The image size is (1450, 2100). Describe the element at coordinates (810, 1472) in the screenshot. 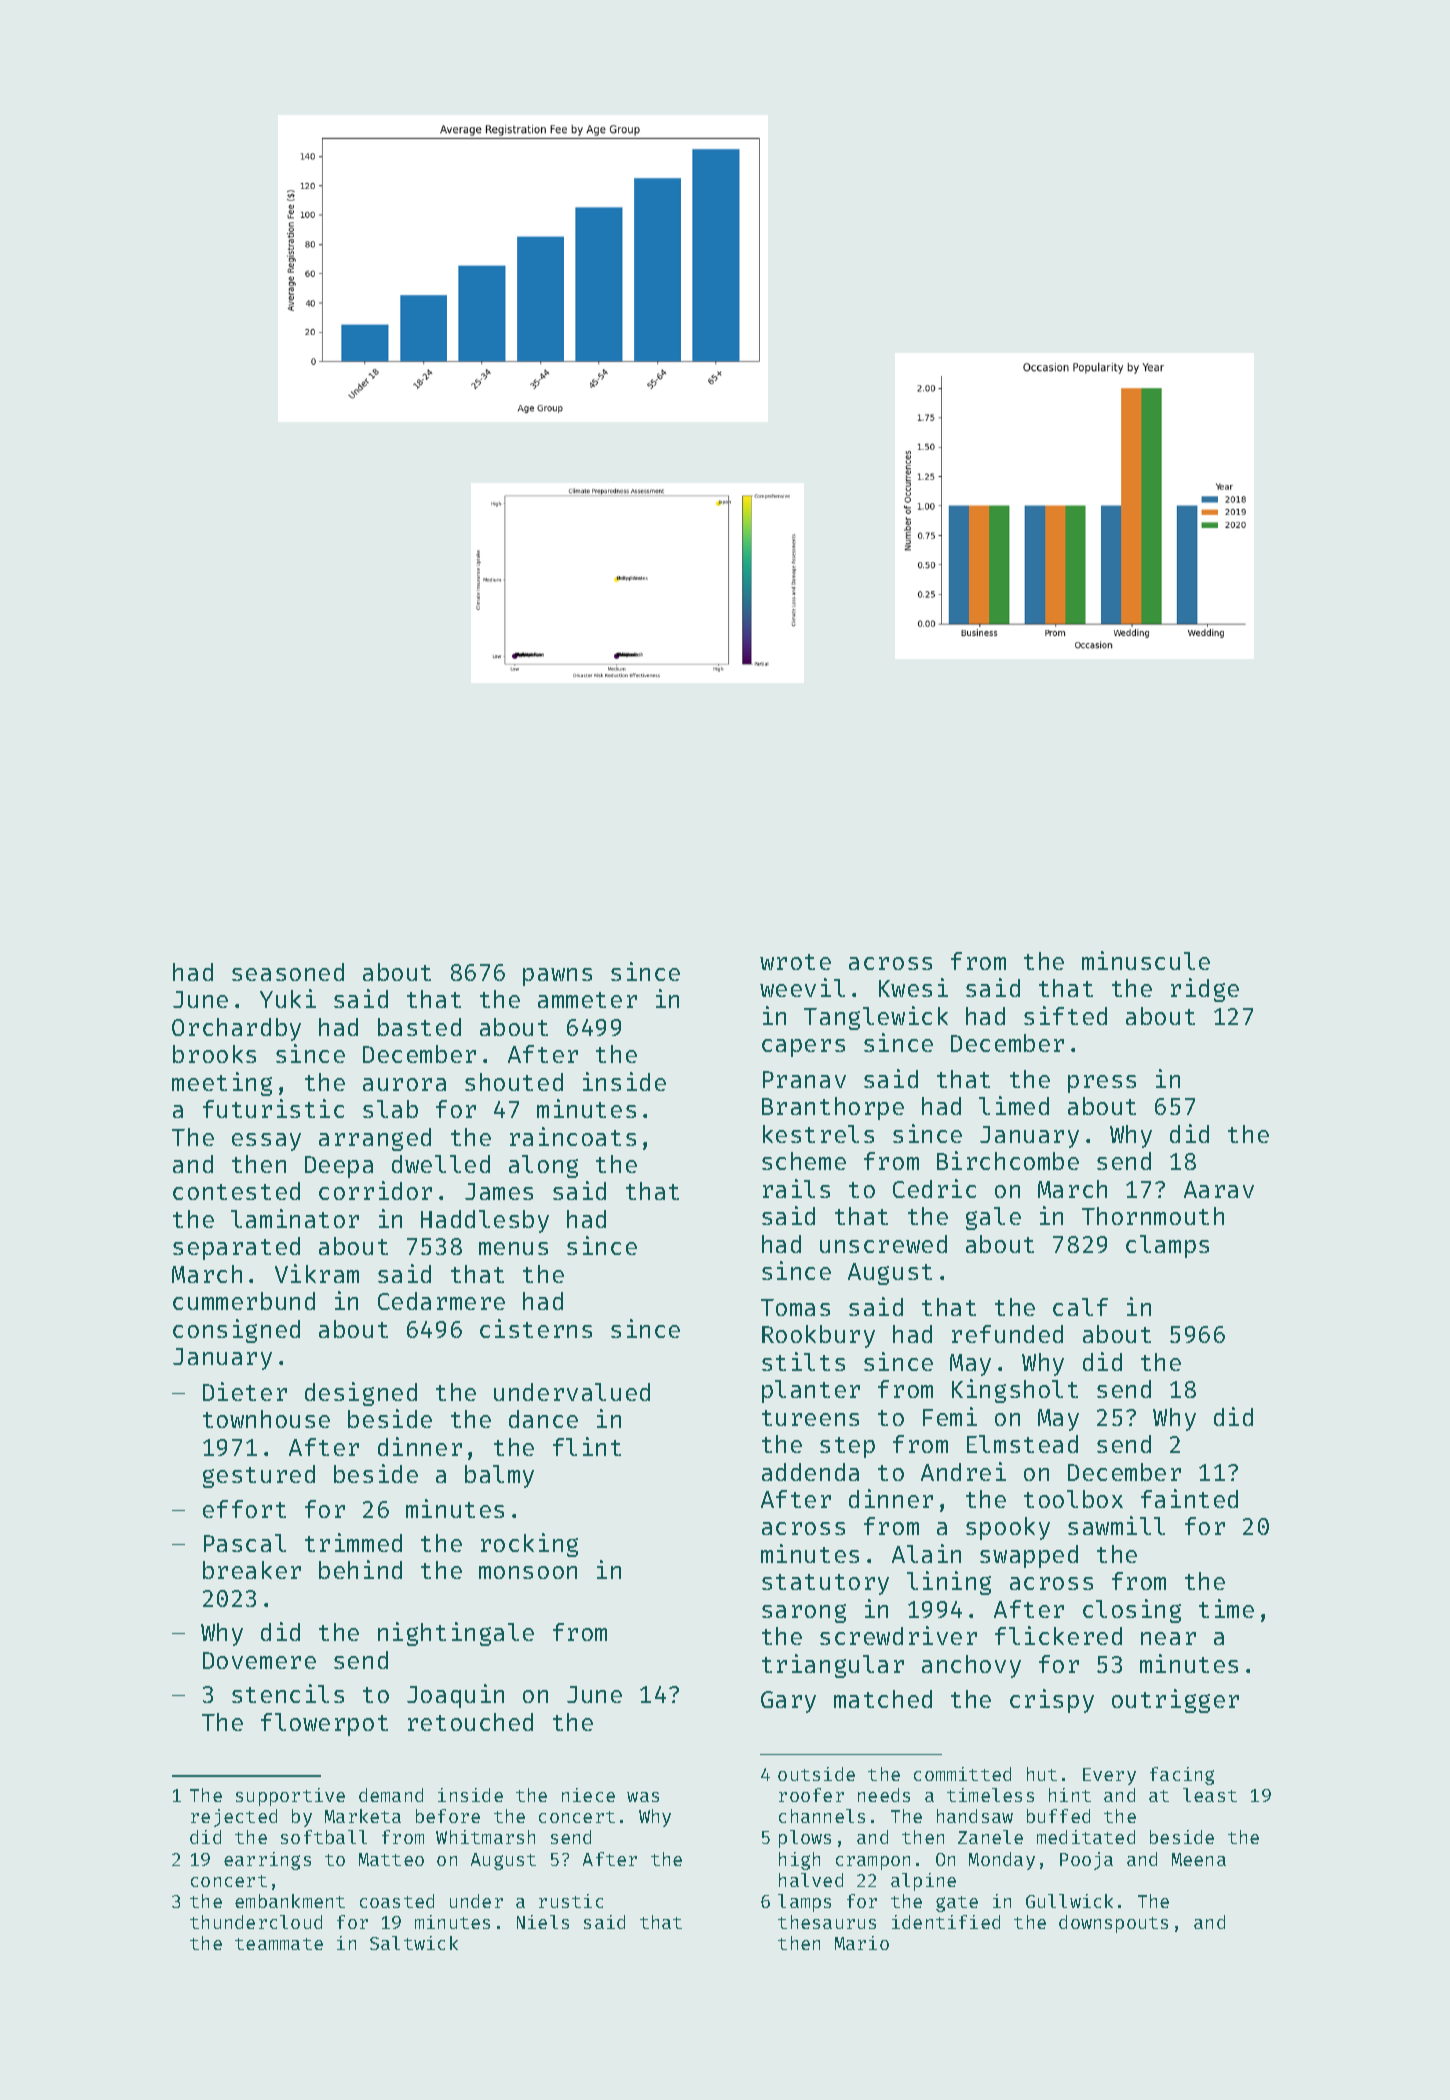

I see `addenda` at that location.
